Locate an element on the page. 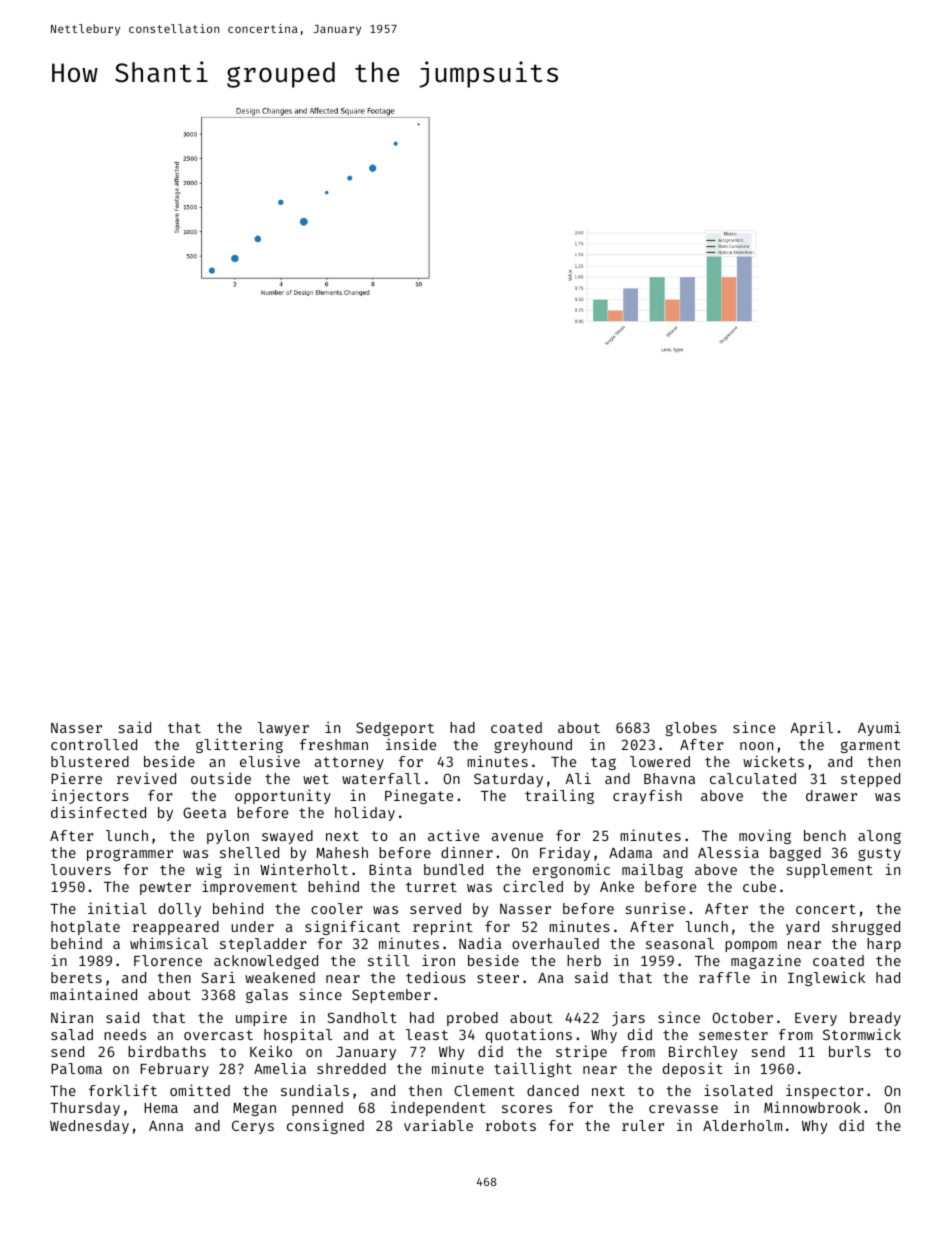 This image has height=1233, width=952. Binta is located at coordinates (390, 869).
